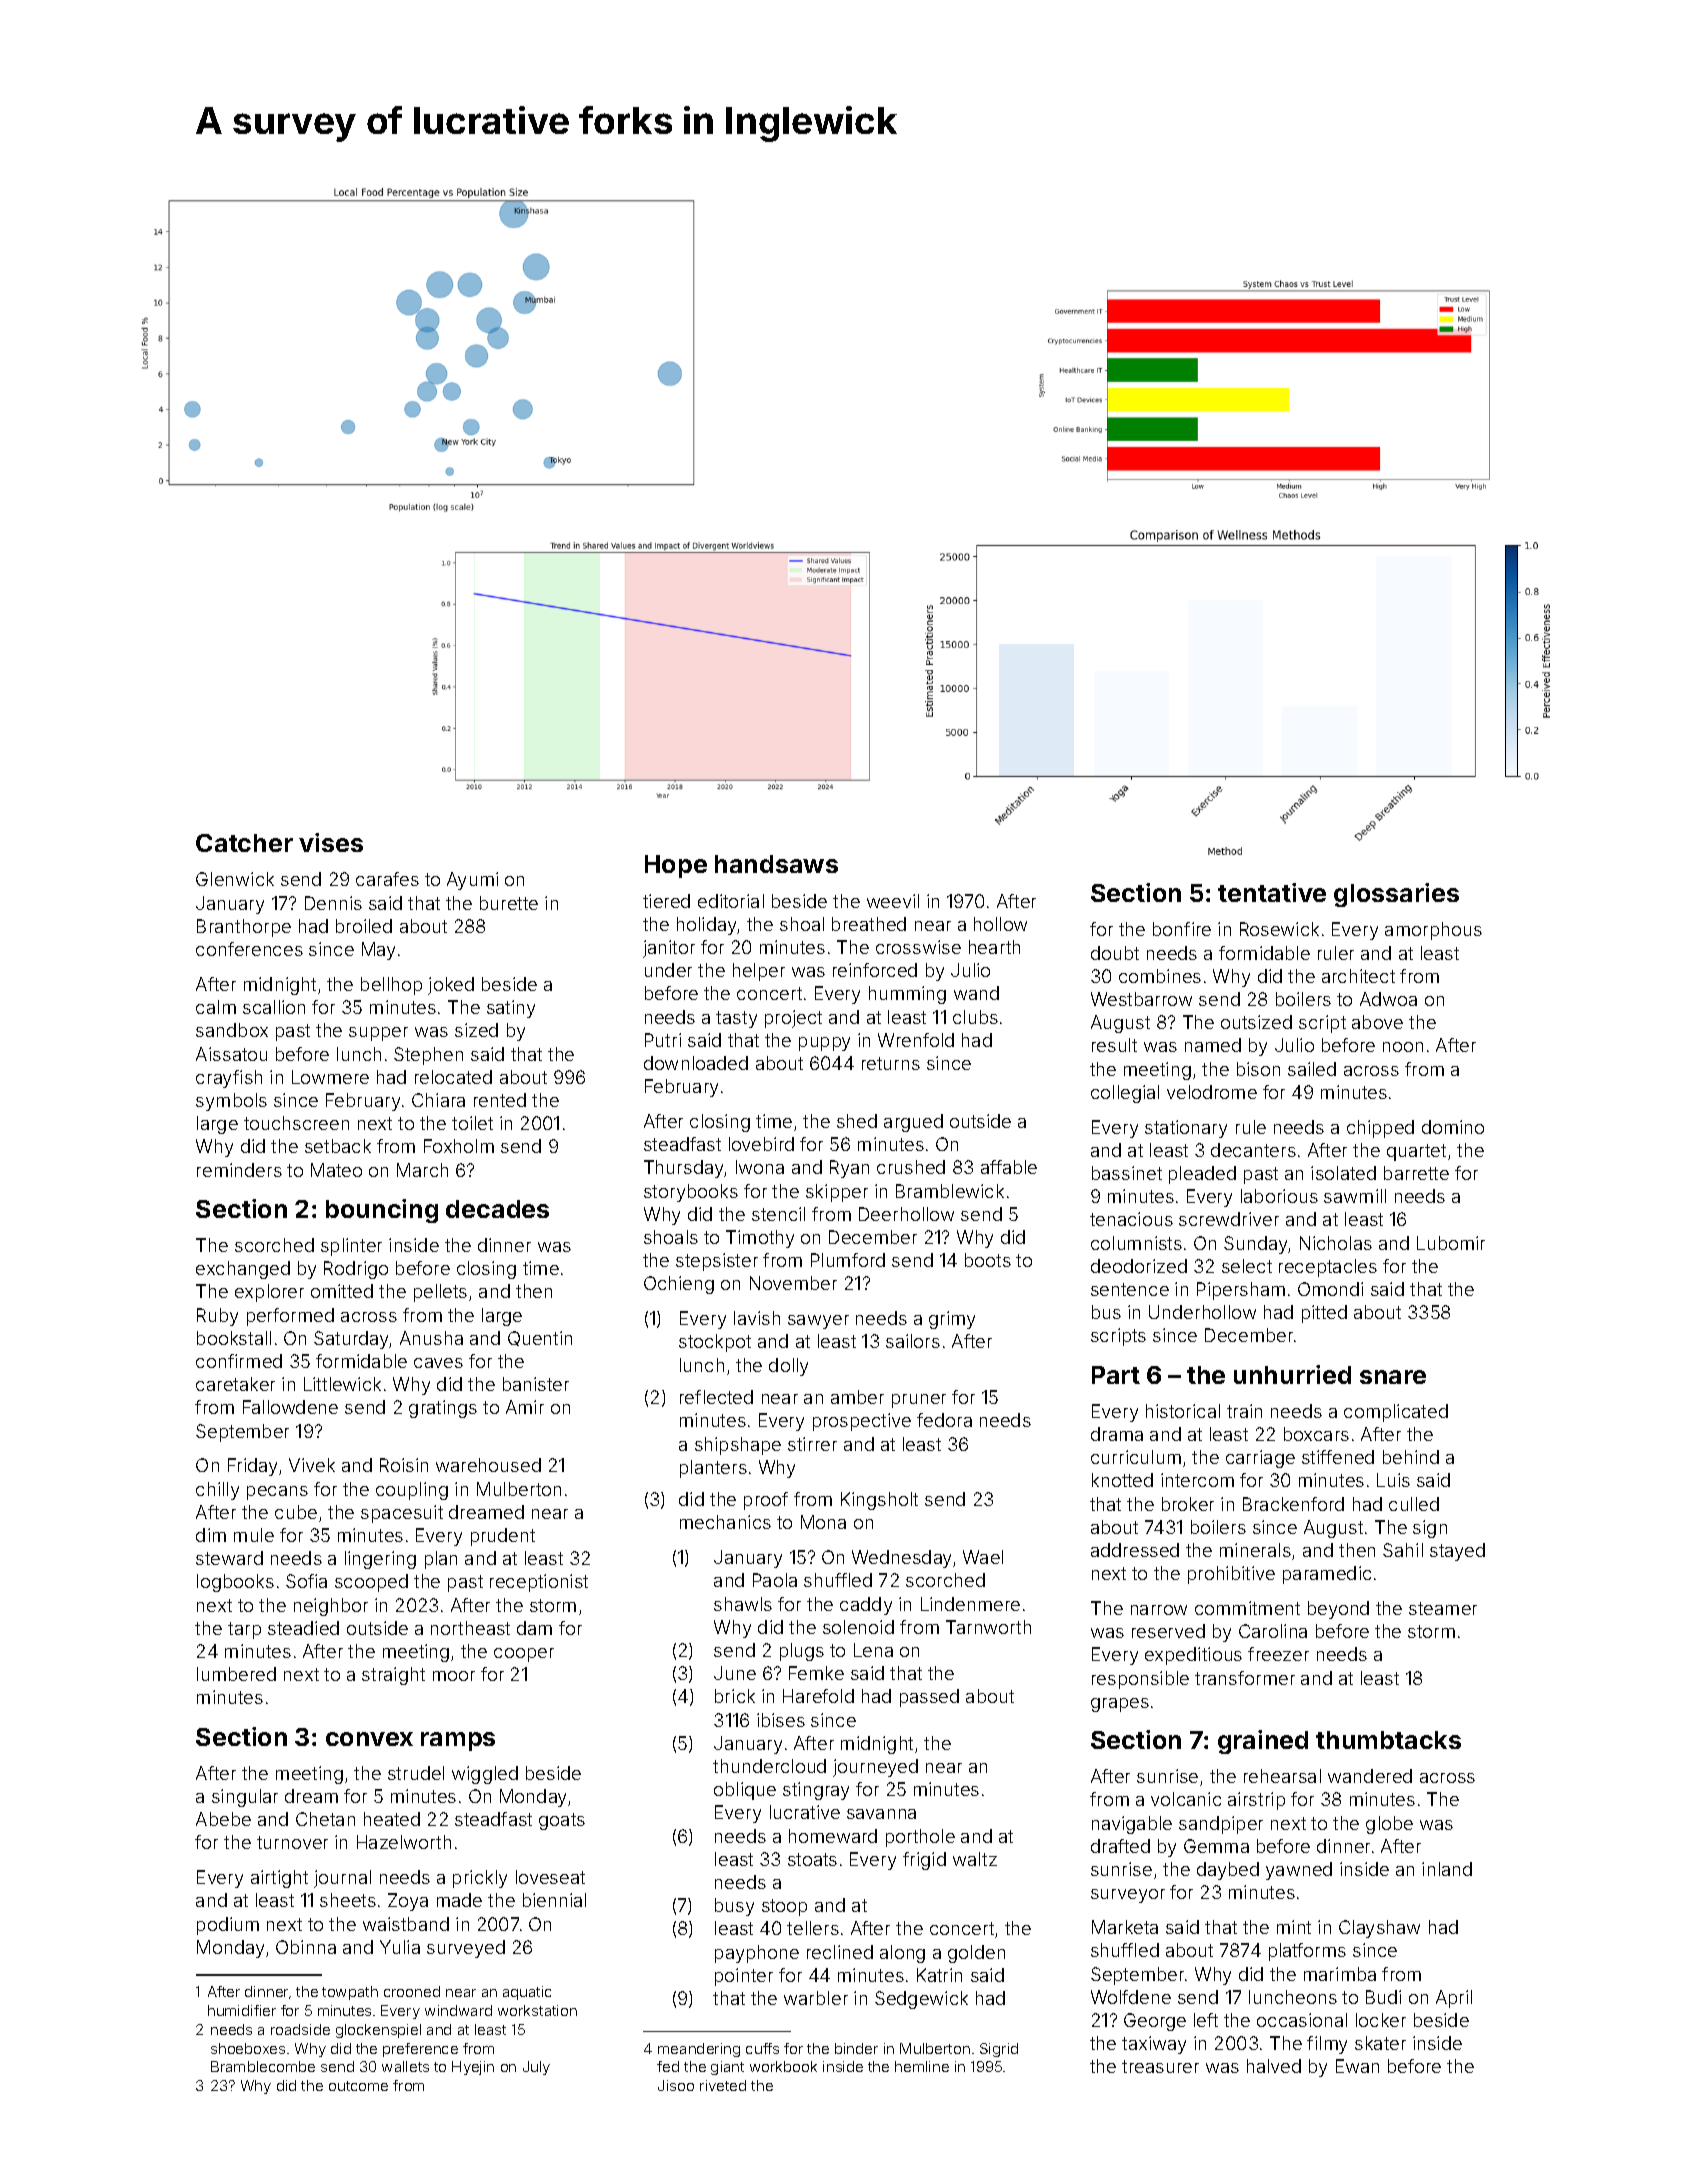 This page has width=1683, height=2178. I want to click on spacesuit, so click(402, 1514).
